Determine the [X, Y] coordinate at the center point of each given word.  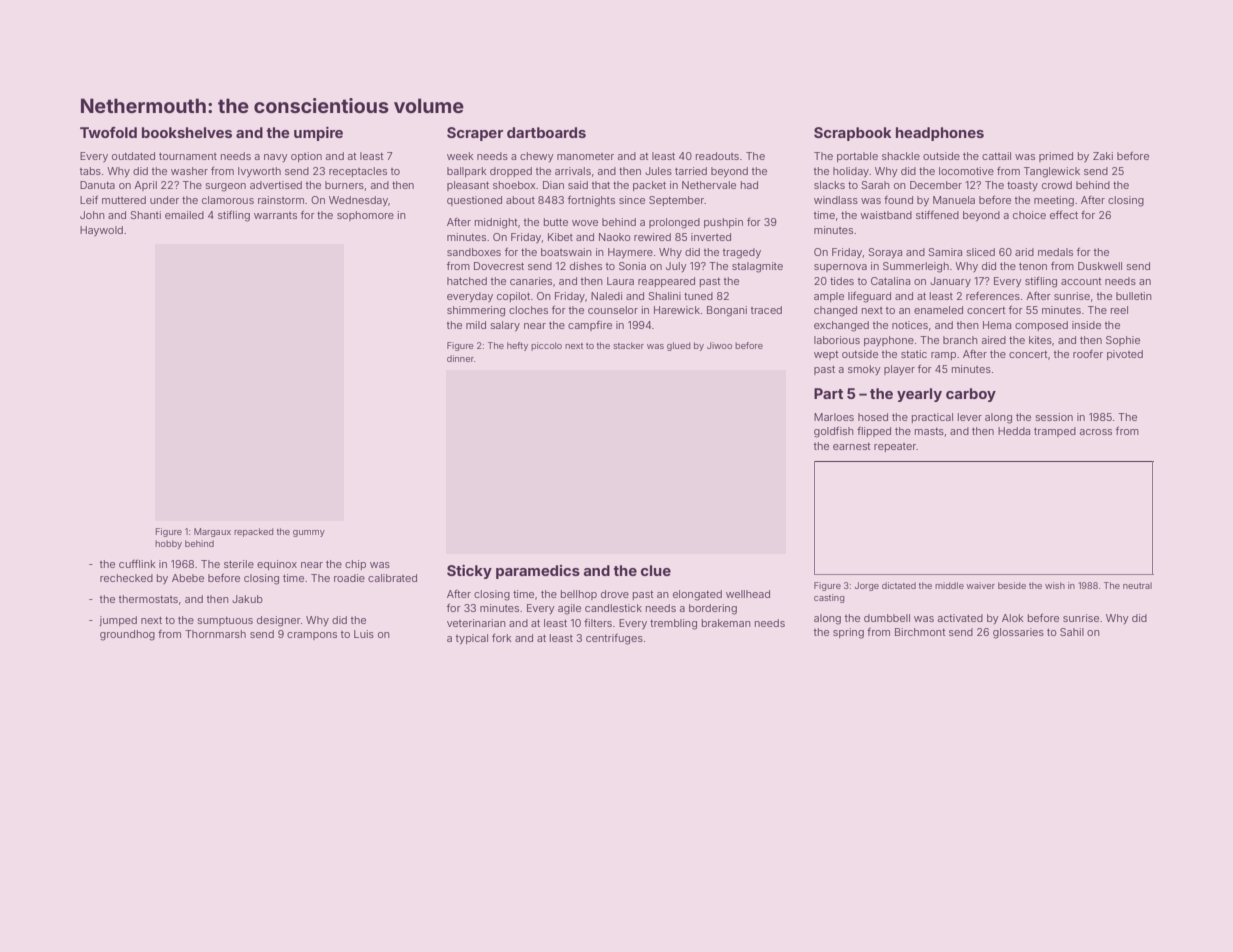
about [520, 200]
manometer [585, 156]
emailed [184, 215]
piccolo [546, 346]
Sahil [1072, 632]
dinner [460, 358]
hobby [168, 544]
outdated [133, 156]
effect [1064, 215]
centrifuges [614, 639]
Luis [364, 634]
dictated [899, 585]
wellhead [748, 594]
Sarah [875, 185]
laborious [837, 340]
